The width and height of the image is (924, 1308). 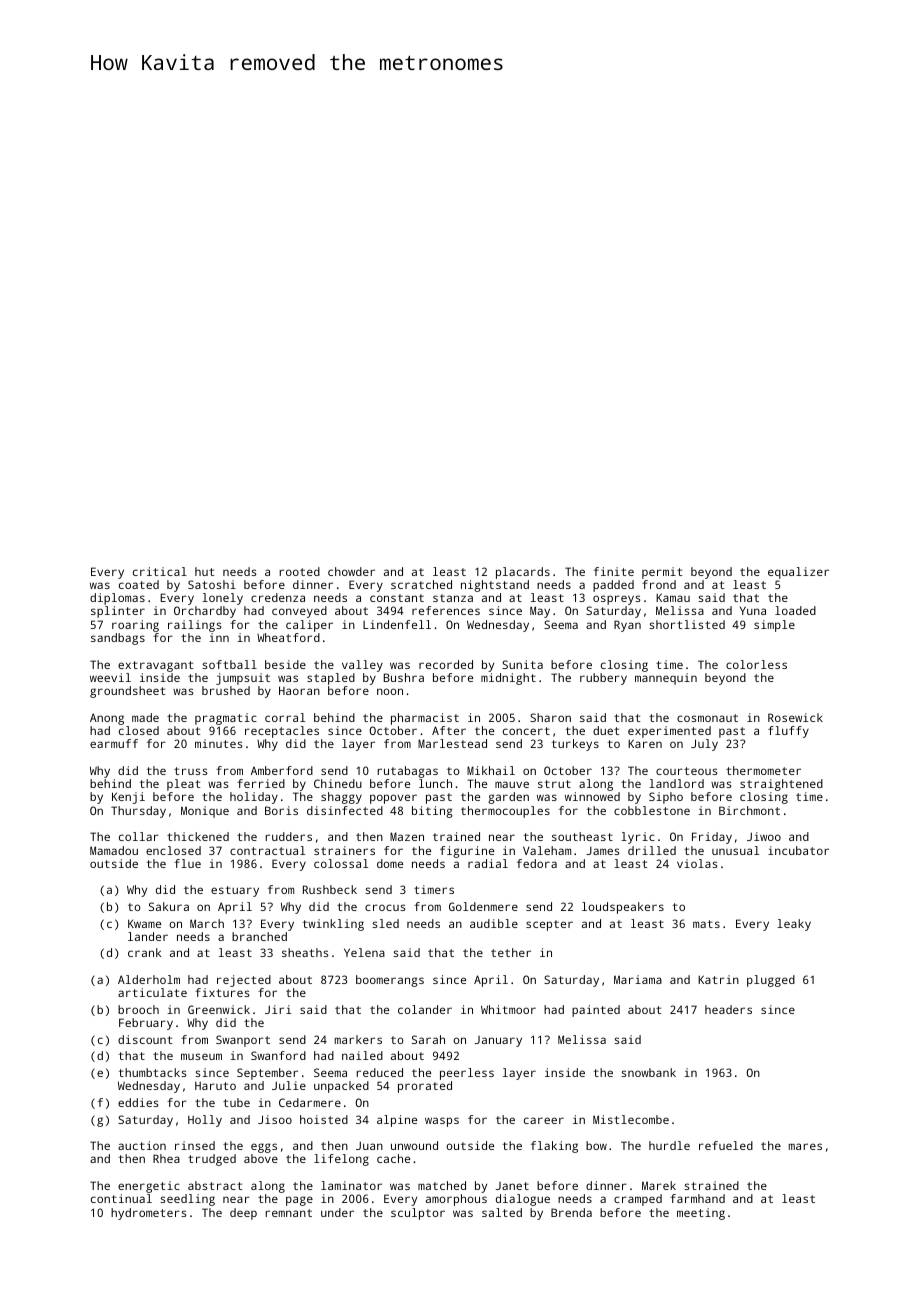 What do you see at coordinates (763, 770) in the image?
I see `thermometer` at bounding box center [763, 770].
